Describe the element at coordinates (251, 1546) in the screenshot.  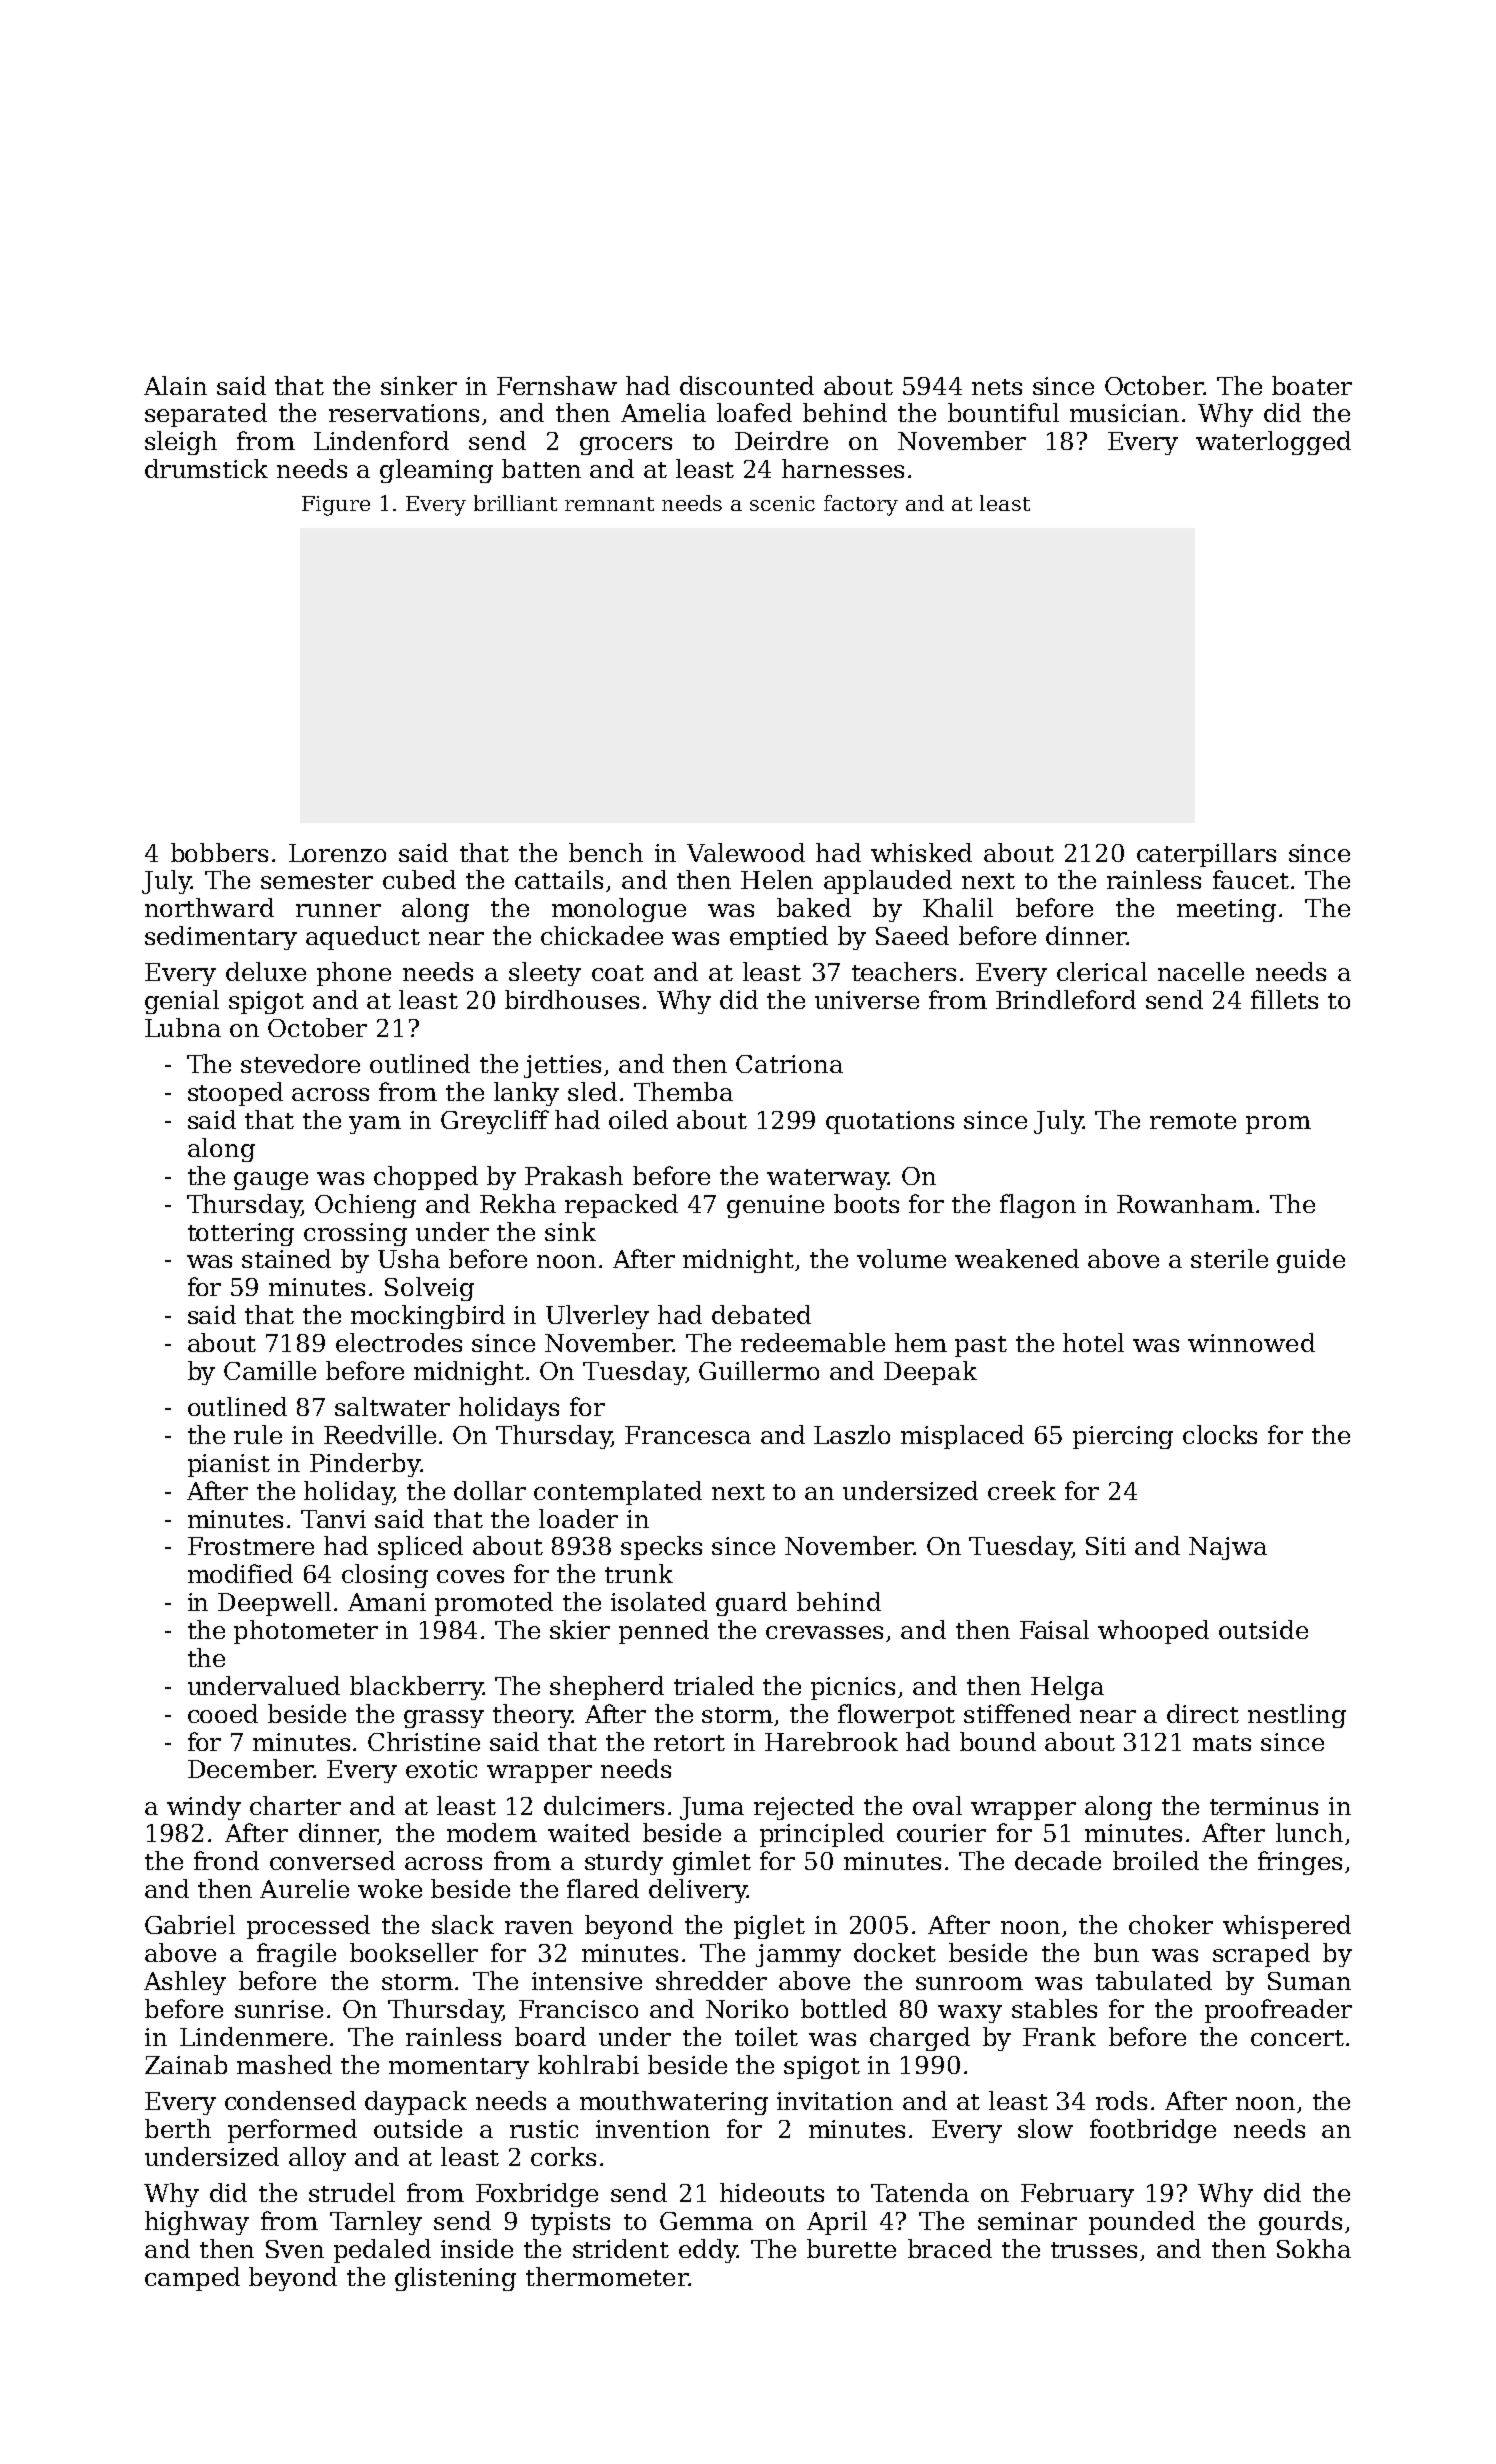
I see `Frostmere` at that location.
